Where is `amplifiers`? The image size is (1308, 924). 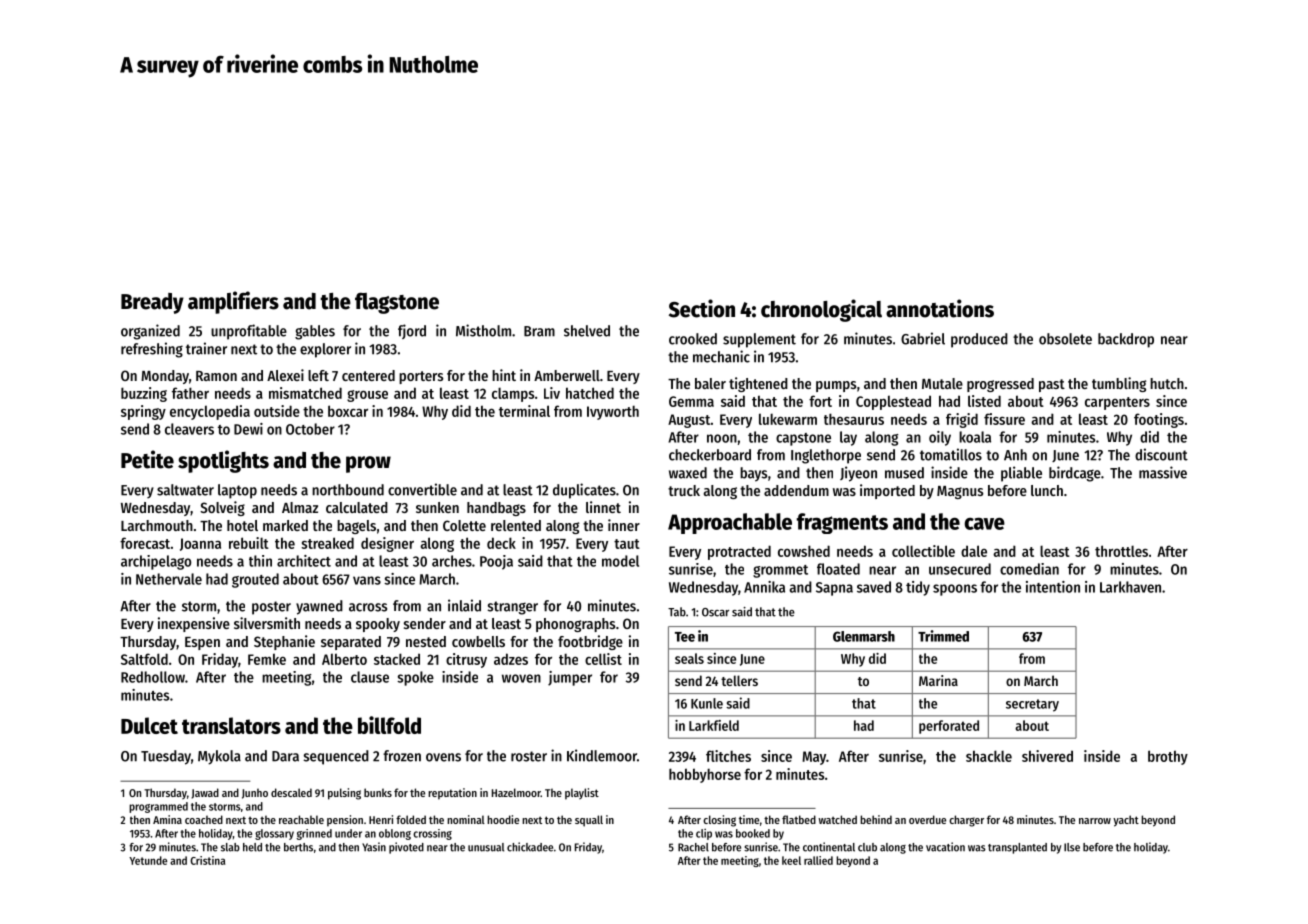 amplifiers is located at coordinates (233, 302).
